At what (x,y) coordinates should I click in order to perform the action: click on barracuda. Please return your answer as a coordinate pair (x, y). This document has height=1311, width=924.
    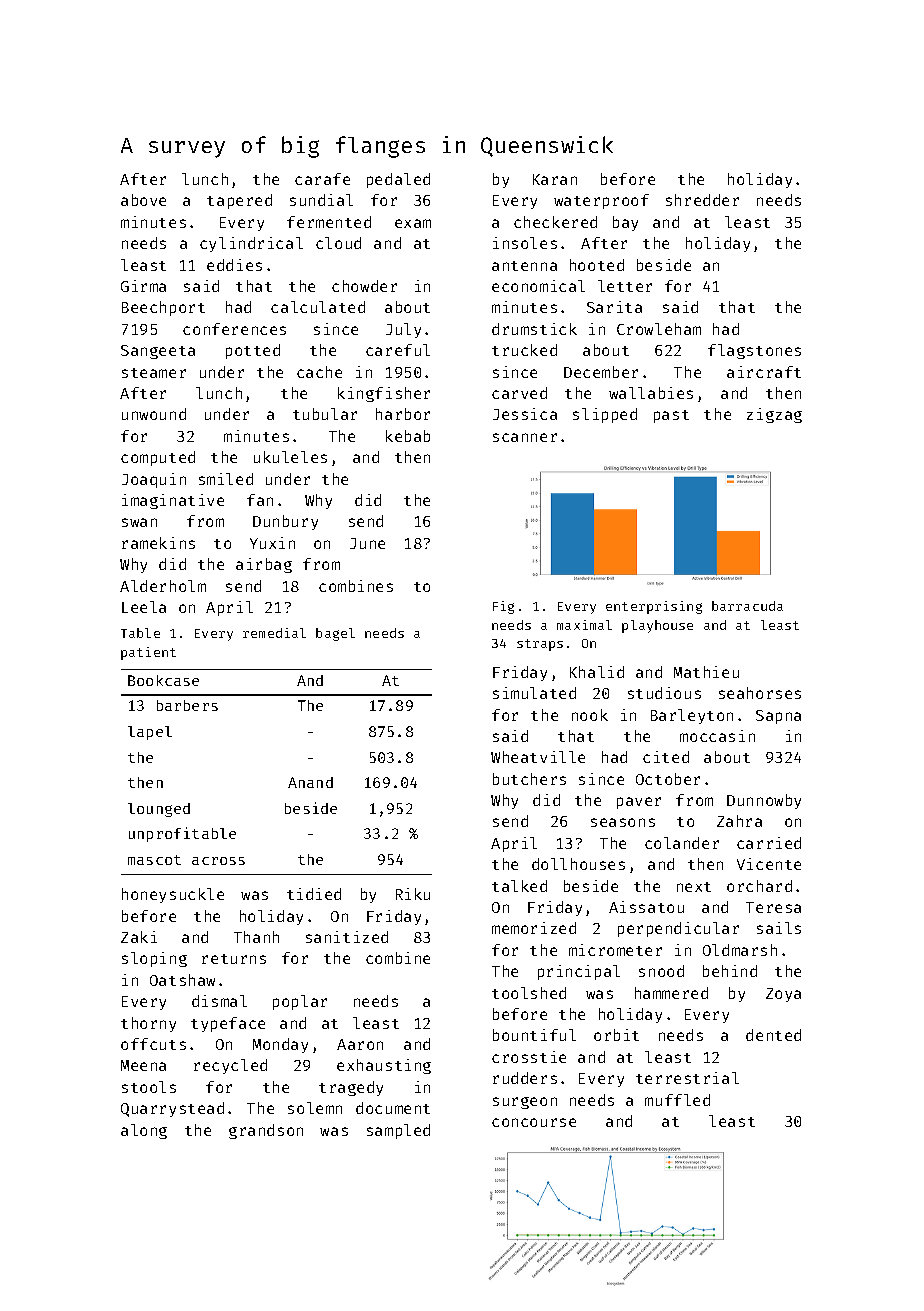
    Looking at the image, I should click on (747, 606).
